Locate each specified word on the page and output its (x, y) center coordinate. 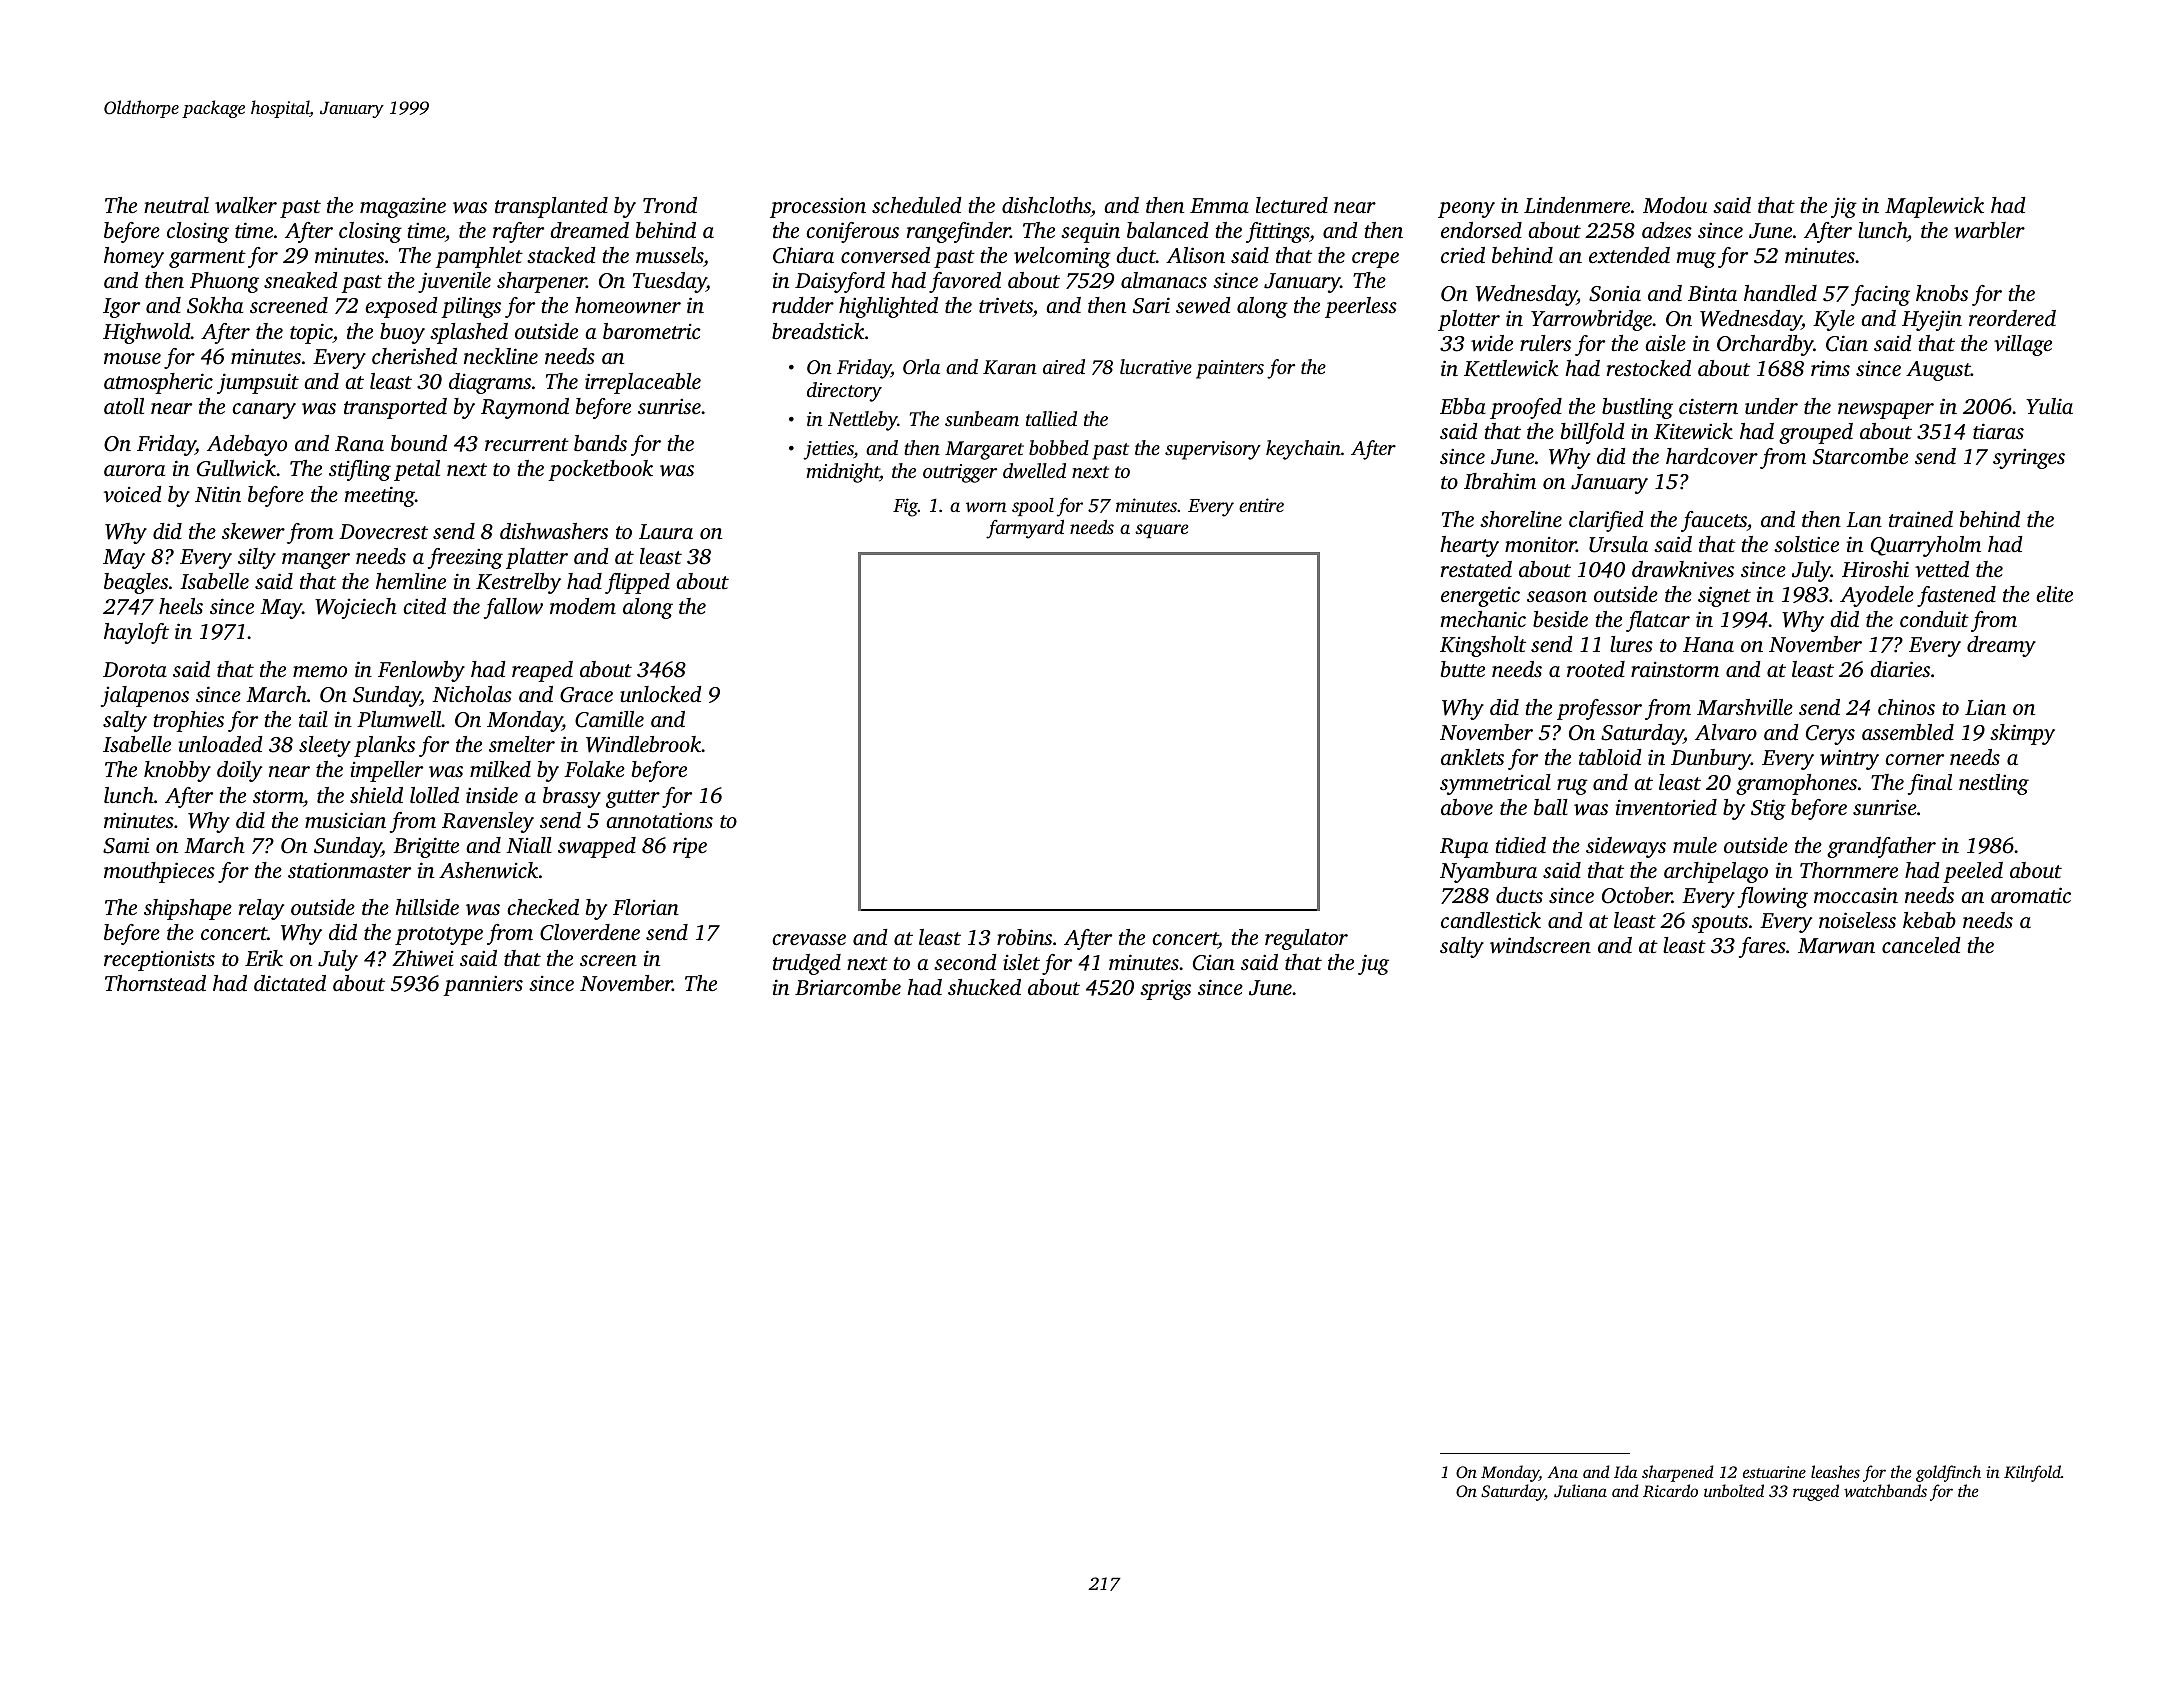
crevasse (809, 940)
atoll (124, 406)
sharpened (1678, 1473)
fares (1762, 947)
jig (1844, 207)
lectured (1292, 205)
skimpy (2022, 734)
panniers (483, 986)
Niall (529, 845)
